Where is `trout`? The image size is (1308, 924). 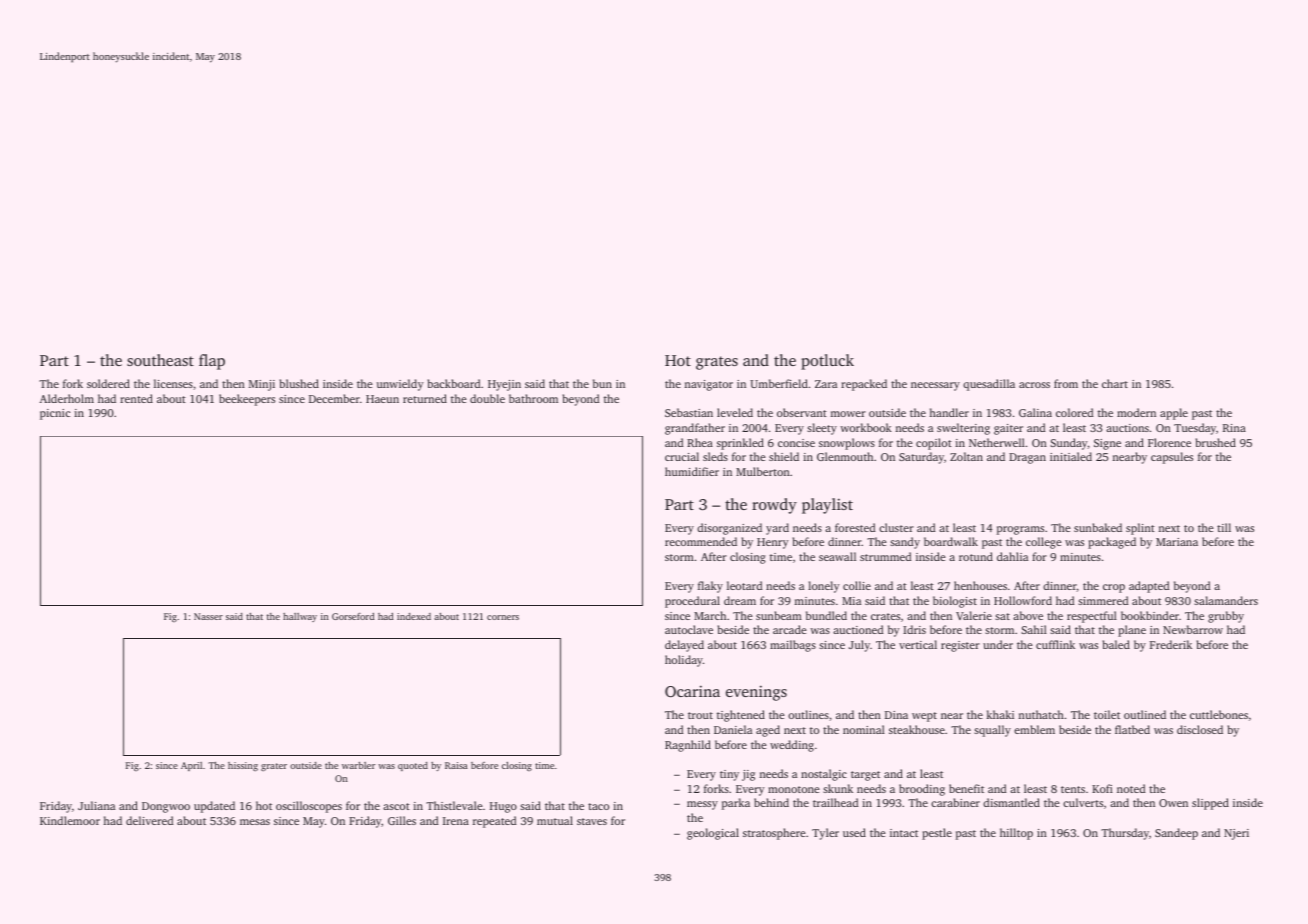 trout is located at coordinates (700, 715).
